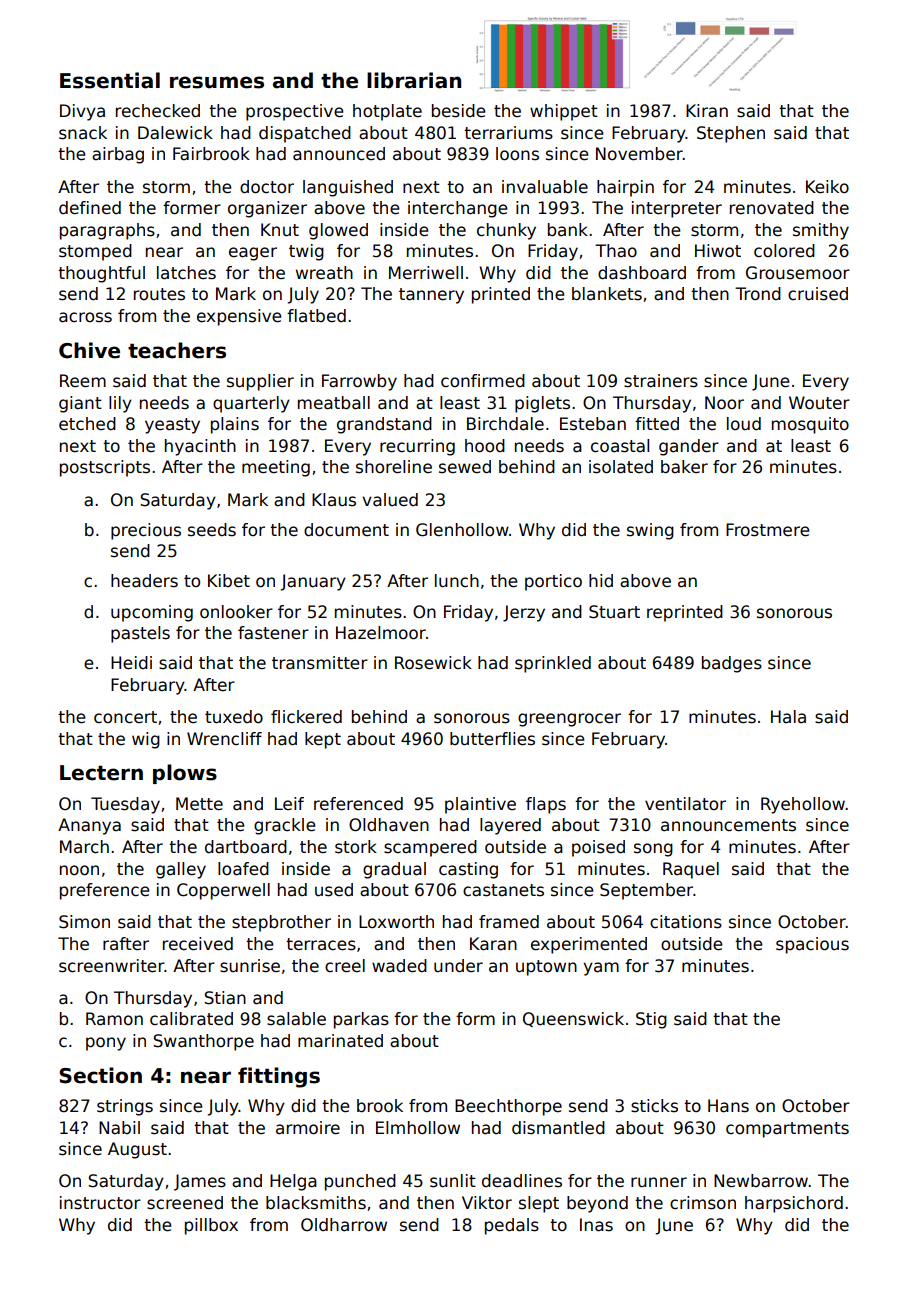  Describe the element at coordinates (512, 1226) in the document. I see `pedals` at that location.
